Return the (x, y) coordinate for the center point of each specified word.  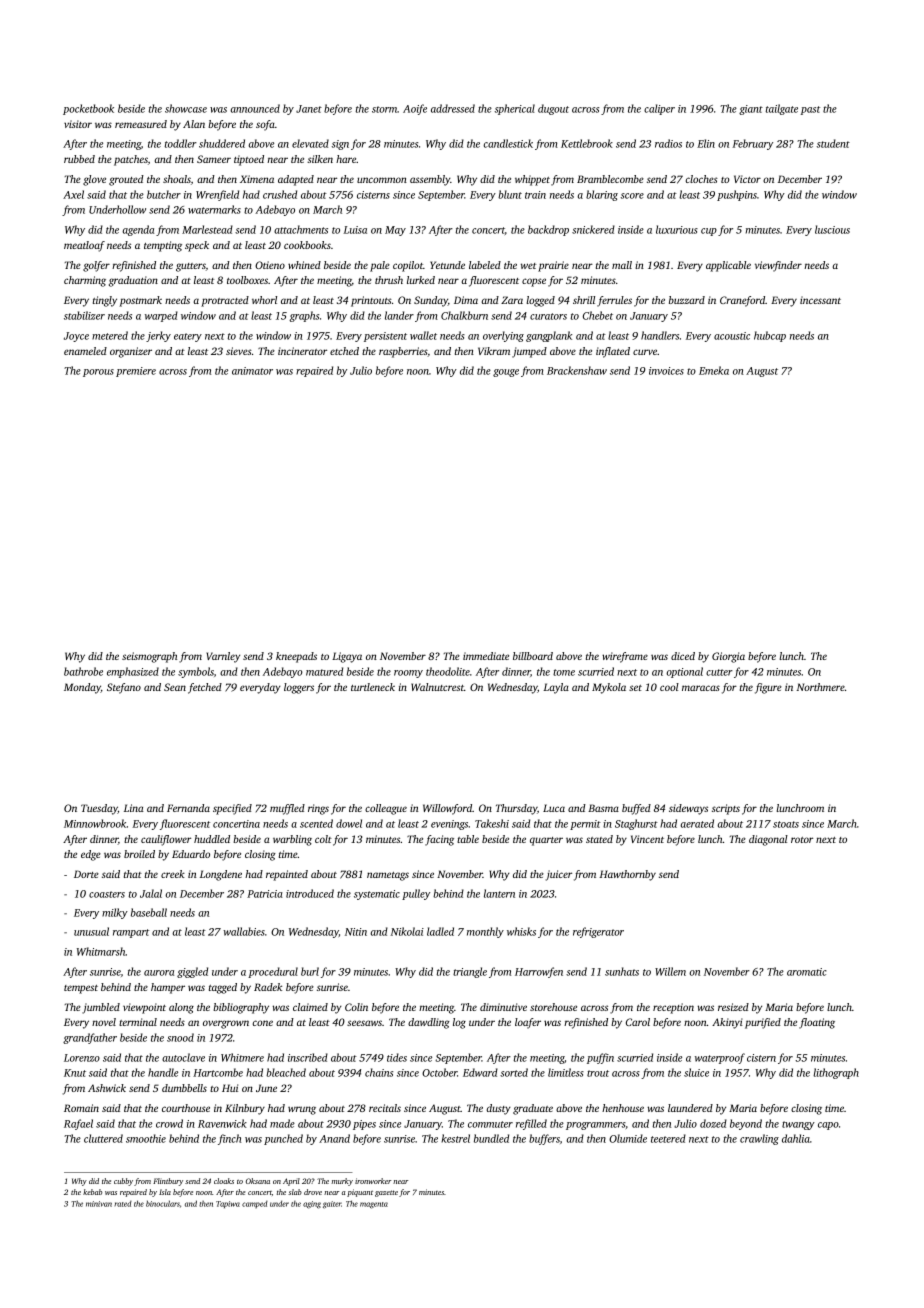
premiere (136, 372)
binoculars (163, 1203)
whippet (532, 180)
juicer (559, 875)
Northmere (820, 687)
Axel (73, 194)
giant (751, 110)
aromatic (807, 972)
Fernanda (188, 808)
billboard (533, 656)
